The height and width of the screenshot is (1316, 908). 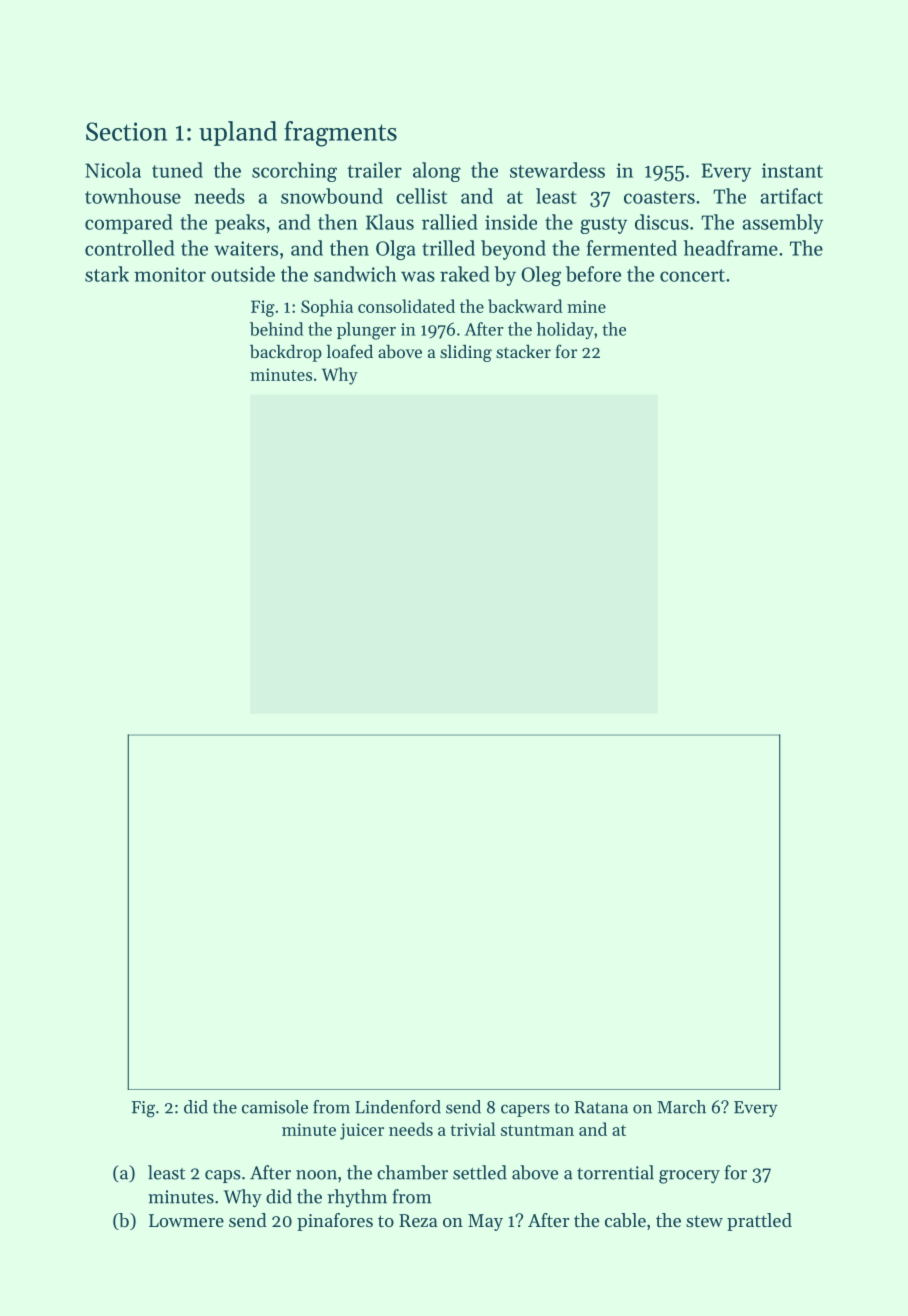 I want to click on Lindenford, so click(x=398, y=1107).
